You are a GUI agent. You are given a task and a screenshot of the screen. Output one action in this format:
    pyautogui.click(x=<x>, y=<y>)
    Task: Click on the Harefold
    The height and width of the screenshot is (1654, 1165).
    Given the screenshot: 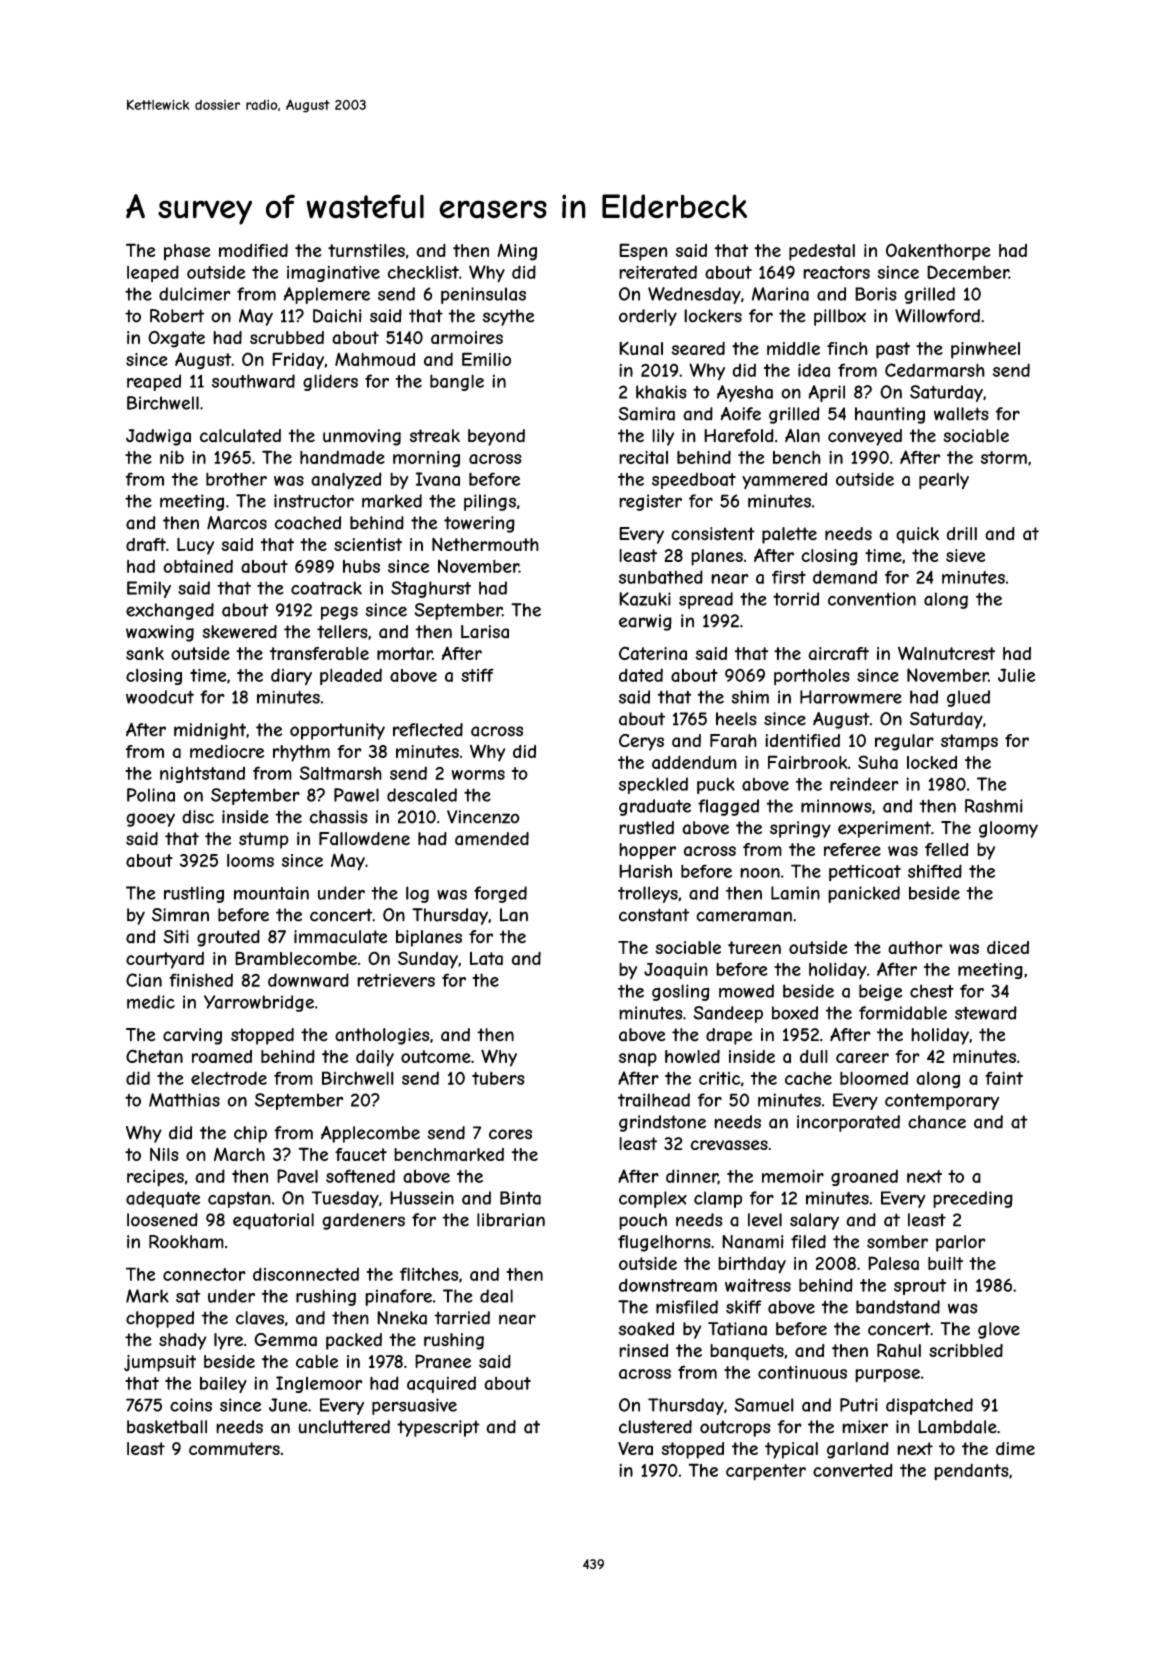 What is the action you would take?
    pyautogui.click(x=739, y=436)
